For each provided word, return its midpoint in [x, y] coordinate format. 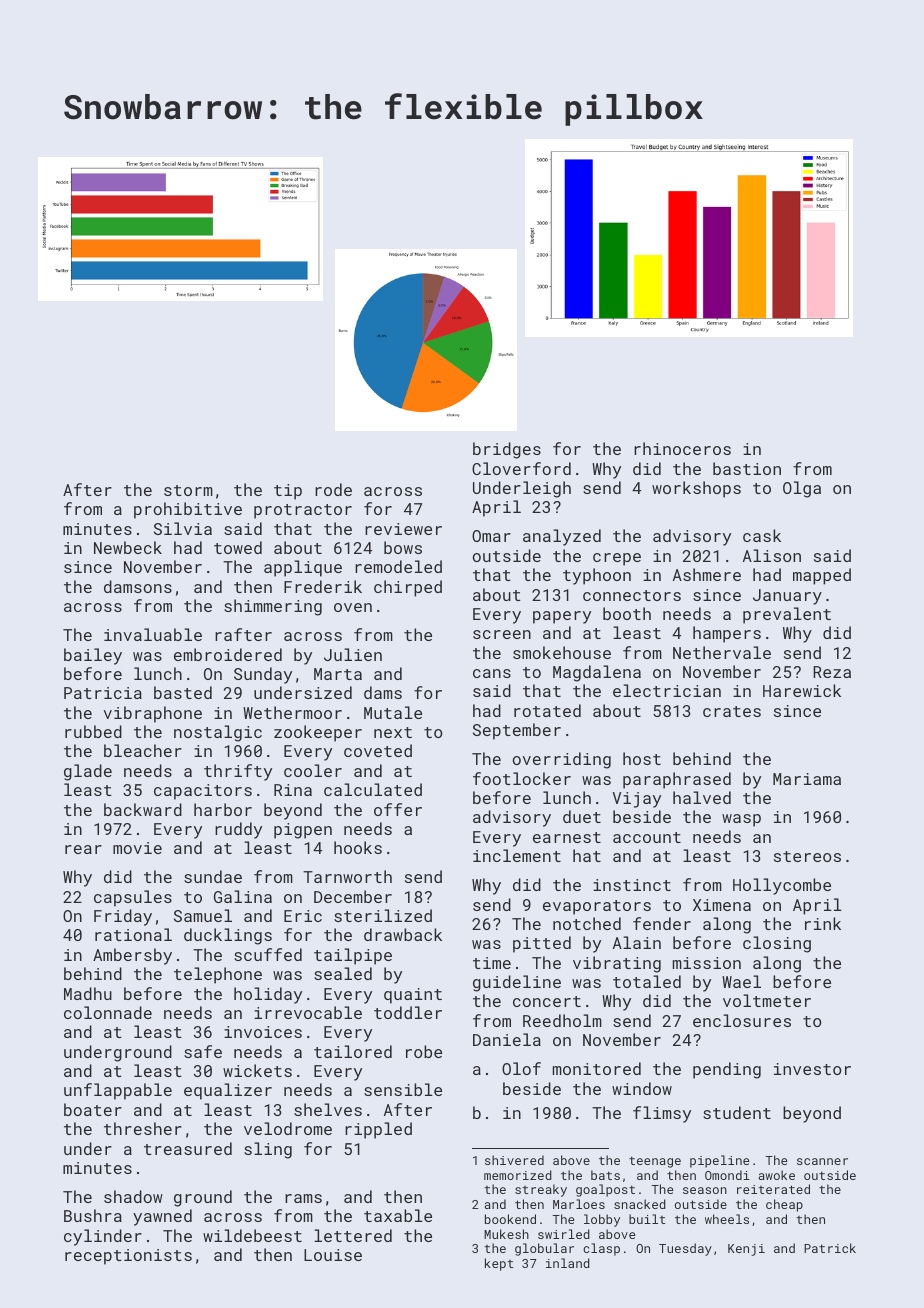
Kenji [746, 1250]
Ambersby [132, 956]
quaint [413, 996]
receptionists [128, 1257]
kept [499, 1264]
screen [502, 634]
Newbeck [128, 547]
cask [762, 535]
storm [188, 490]
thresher [143, 1128]
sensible [403, 1089]
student [737, 1112]
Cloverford [521, 468]
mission [707, 963]
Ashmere [707, 574]
